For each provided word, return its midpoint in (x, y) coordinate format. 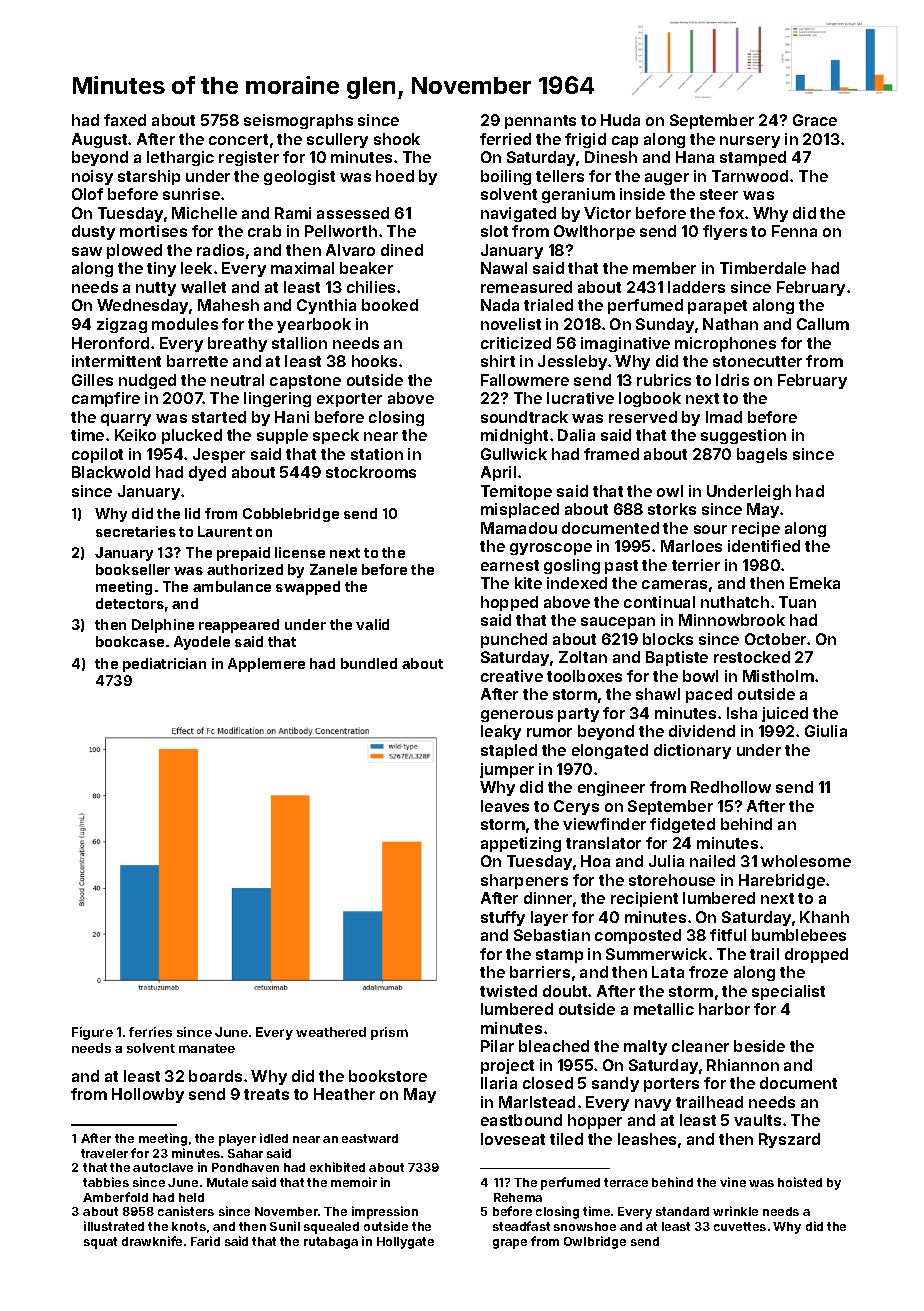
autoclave (163, 1167)
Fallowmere (525, 380)
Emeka (815, 583)
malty (645, 1047)
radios (220, 250)
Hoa (595, 861)
